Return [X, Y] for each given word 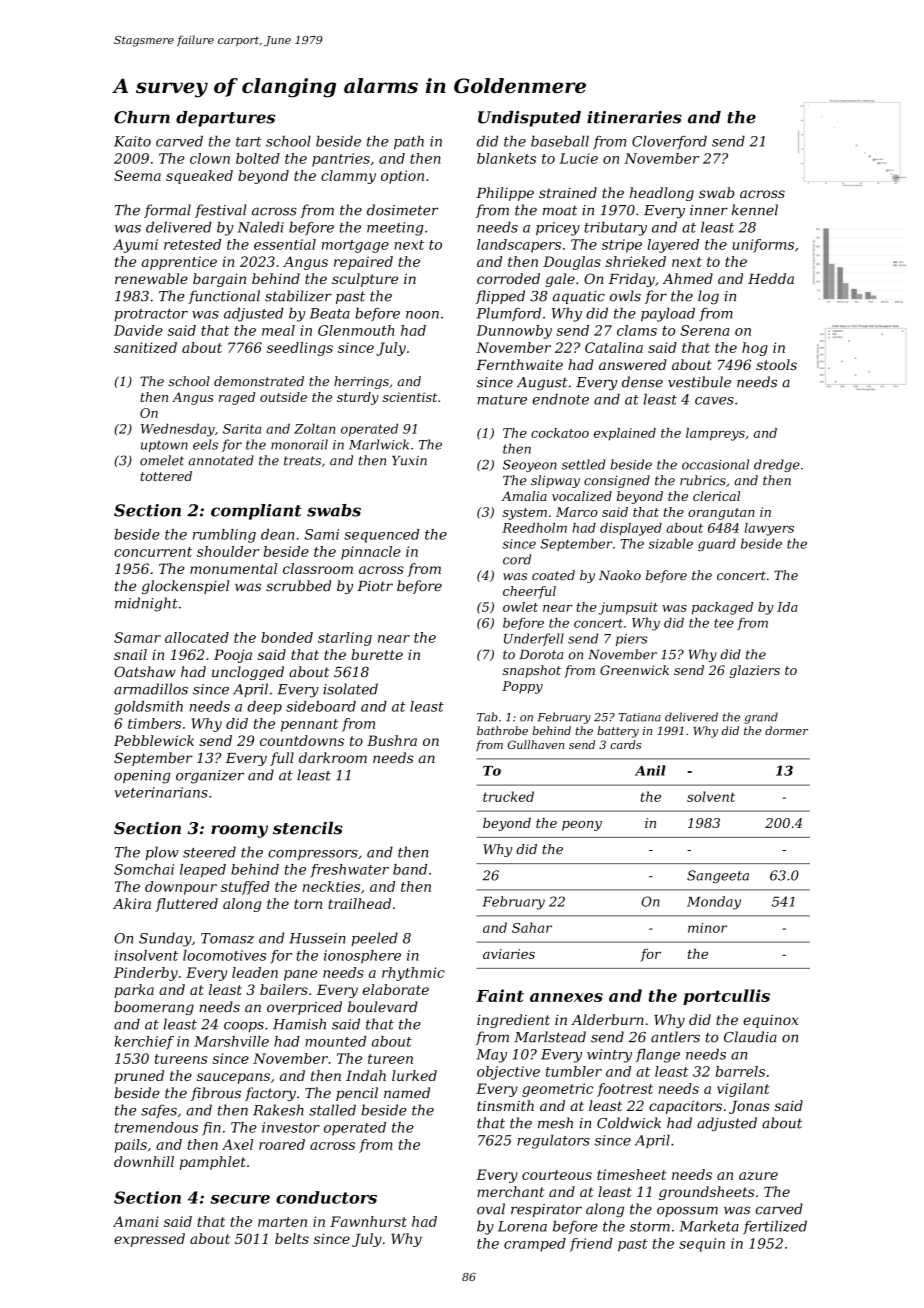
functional [224, 297]
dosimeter [402, 210]
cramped [535, 1245]
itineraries [634, 117]
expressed [149, 1240]
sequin [702, 1245]
